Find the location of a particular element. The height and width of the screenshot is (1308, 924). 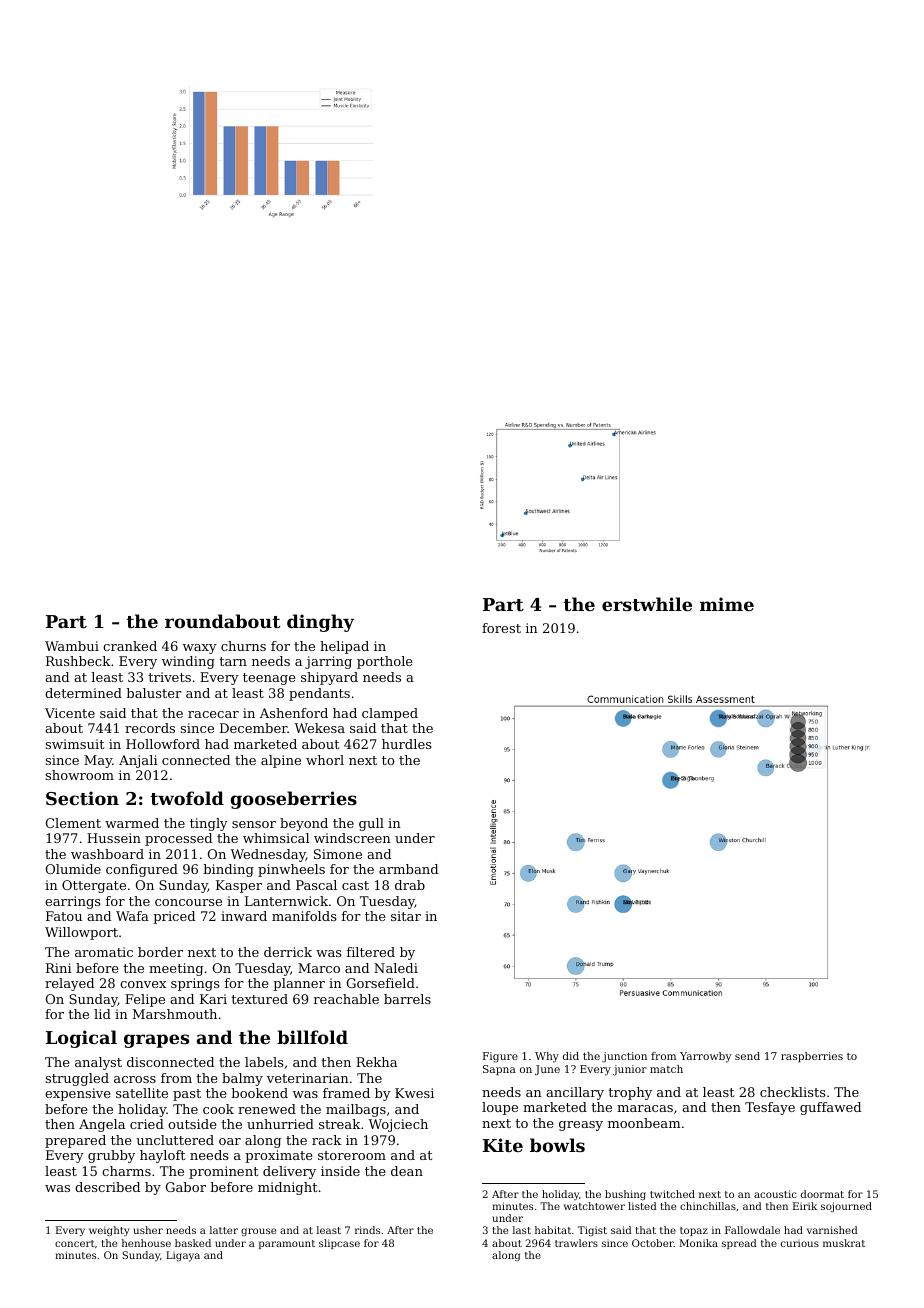

raspberries is located at coordinates (812, 1057).
